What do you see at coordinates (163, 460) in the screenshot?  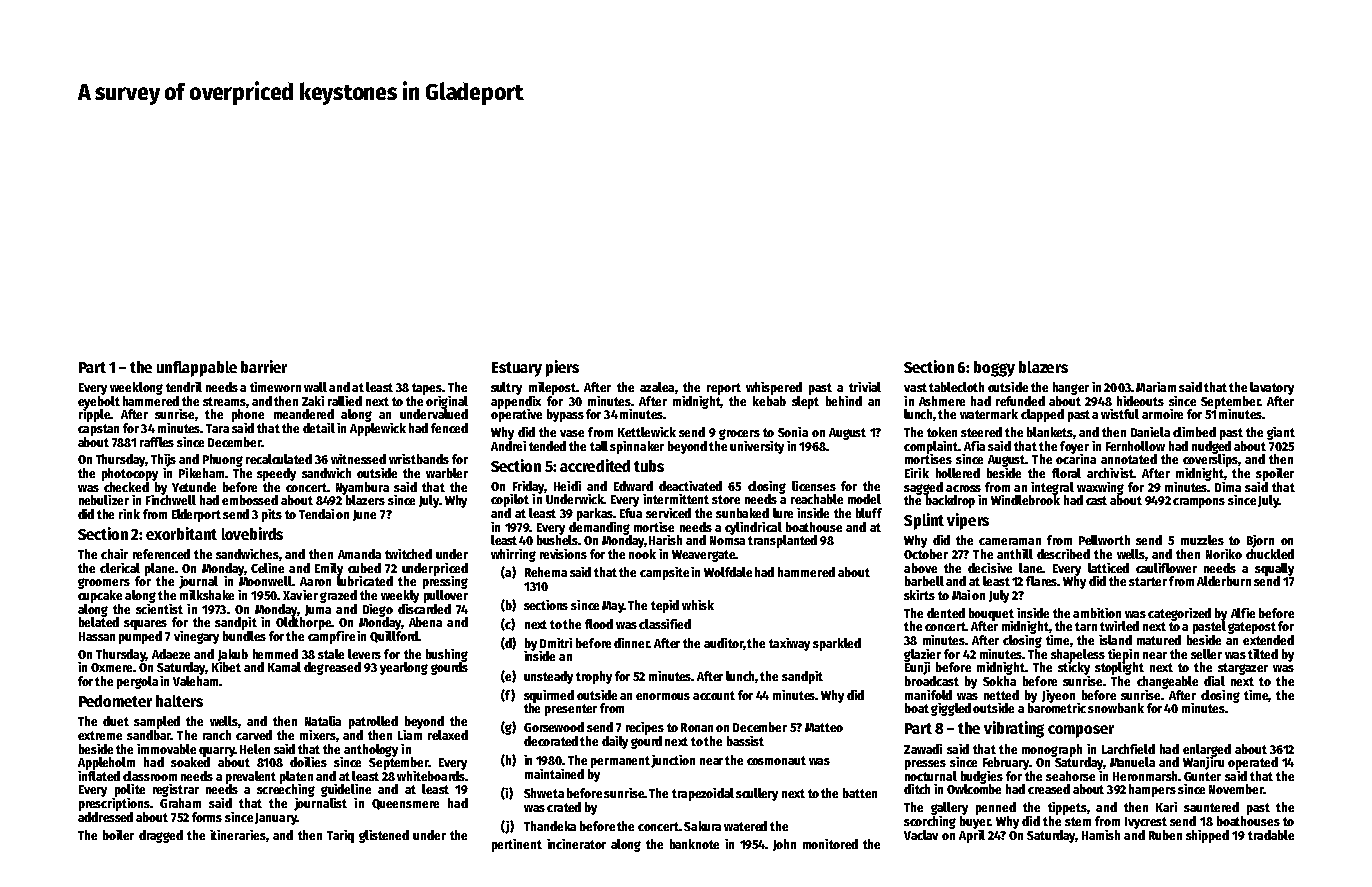 I see `Thijs` at bounding box center [163, 460].
